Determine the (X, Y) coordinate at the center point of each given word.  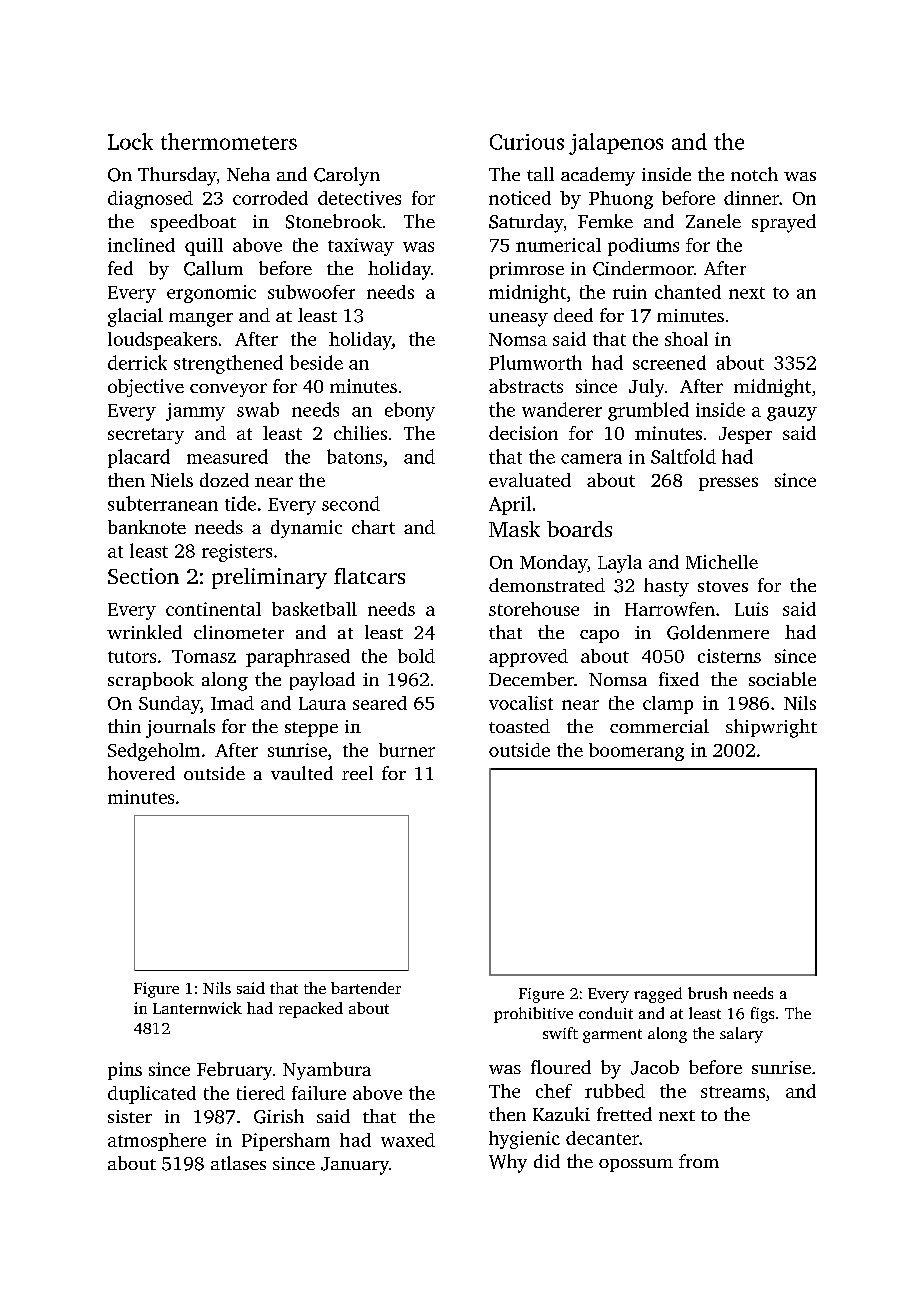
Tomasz (204, 656)
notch (754, 174)
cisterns (729, 656)
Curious (527, 142)
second (351, 503)
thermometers (229, 141)
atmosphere (157, 1142)
